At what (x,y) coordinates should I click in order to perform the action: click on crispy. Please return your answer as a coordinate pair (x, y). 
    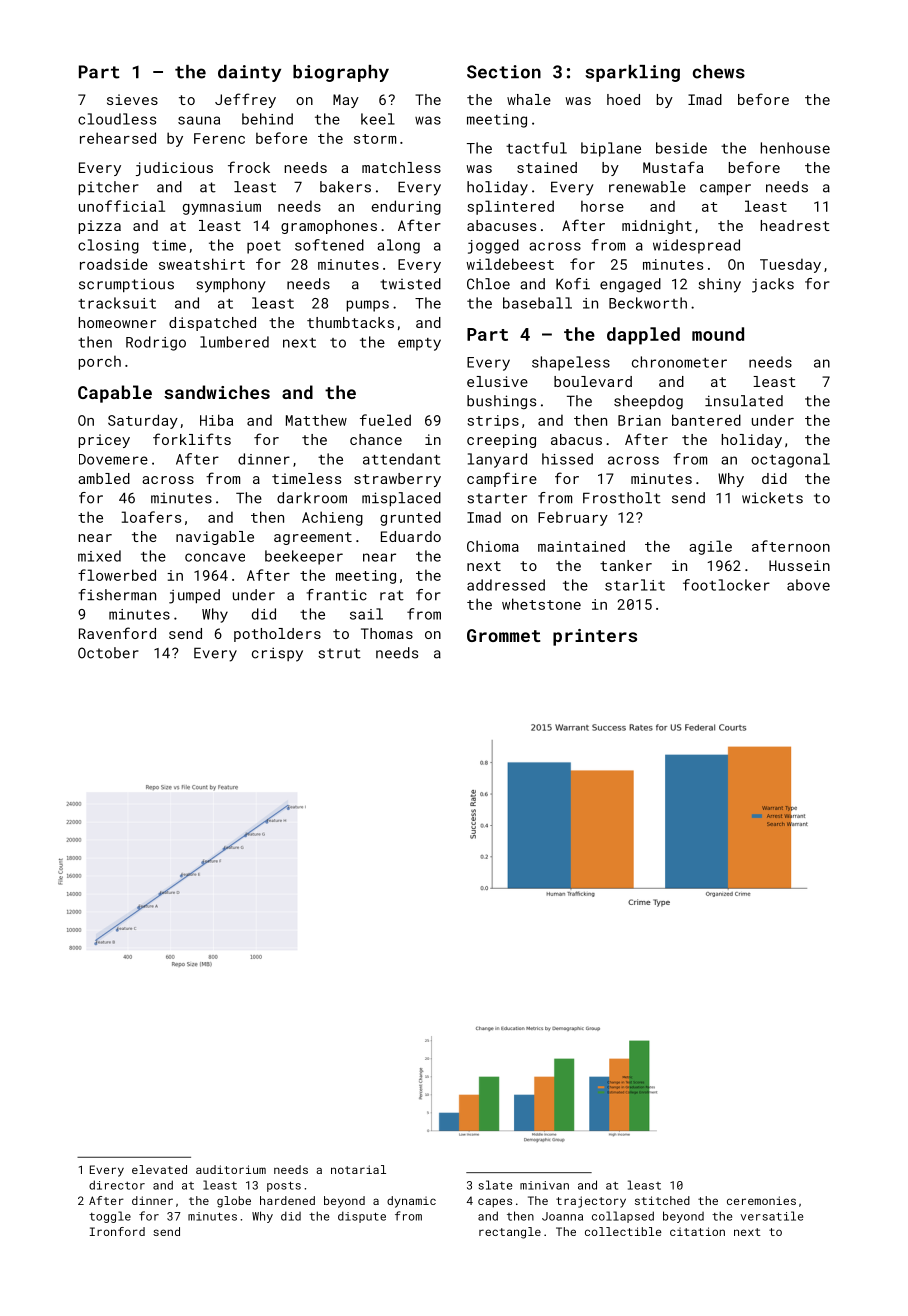
    Looking at the image, I should click on (277, 654).
